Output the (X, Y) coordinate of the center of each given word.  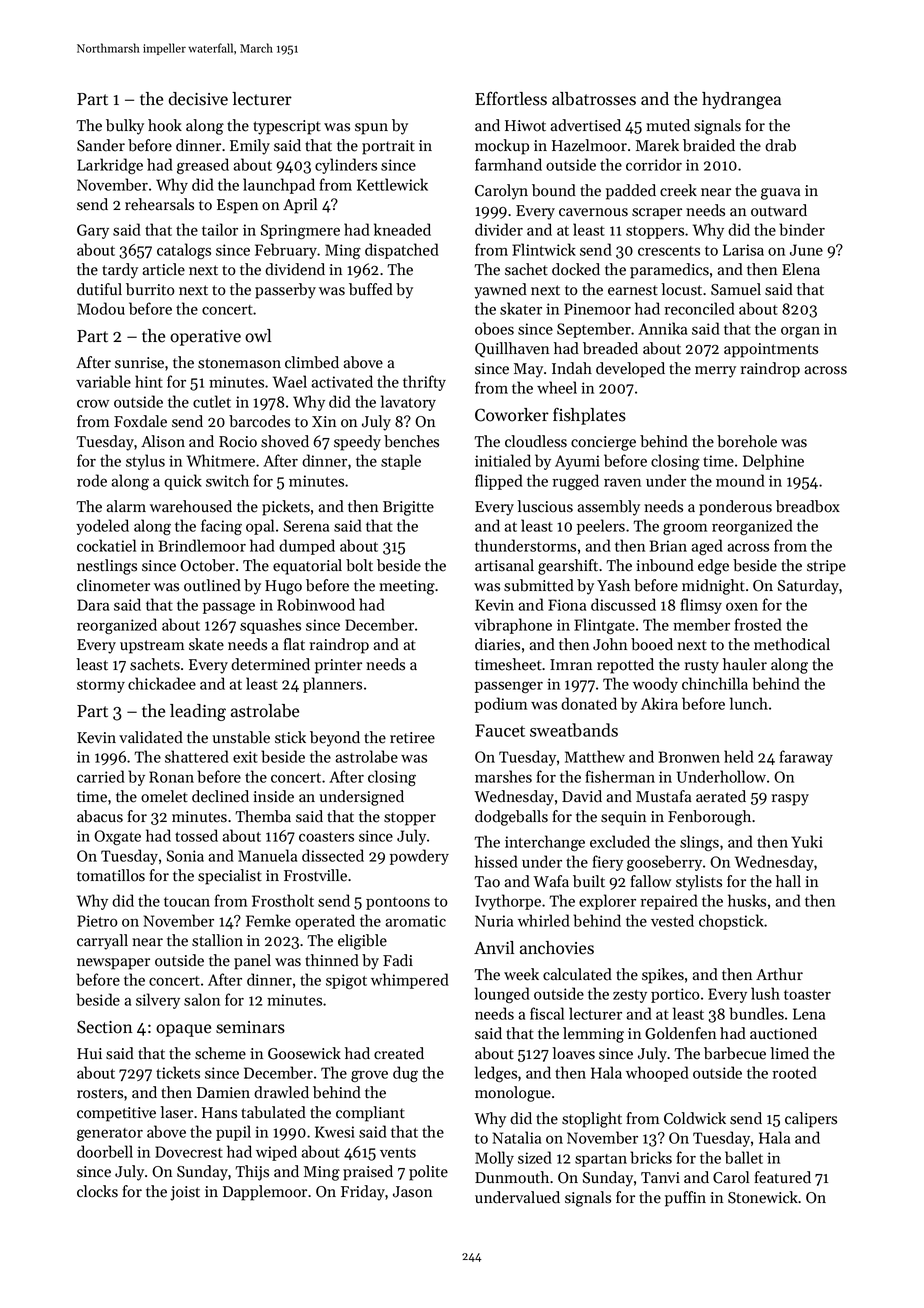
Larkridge (110, 166)
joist (185, 1193)
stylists (699, 883)
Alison (163, 441)
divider (499, 229)
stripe (826, 567)
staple (401, 462)
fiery (608, 863)
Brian (668, 546)
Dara (93, 605)
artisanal (504, 565)
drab (780, 145)
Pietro (97, 921)
